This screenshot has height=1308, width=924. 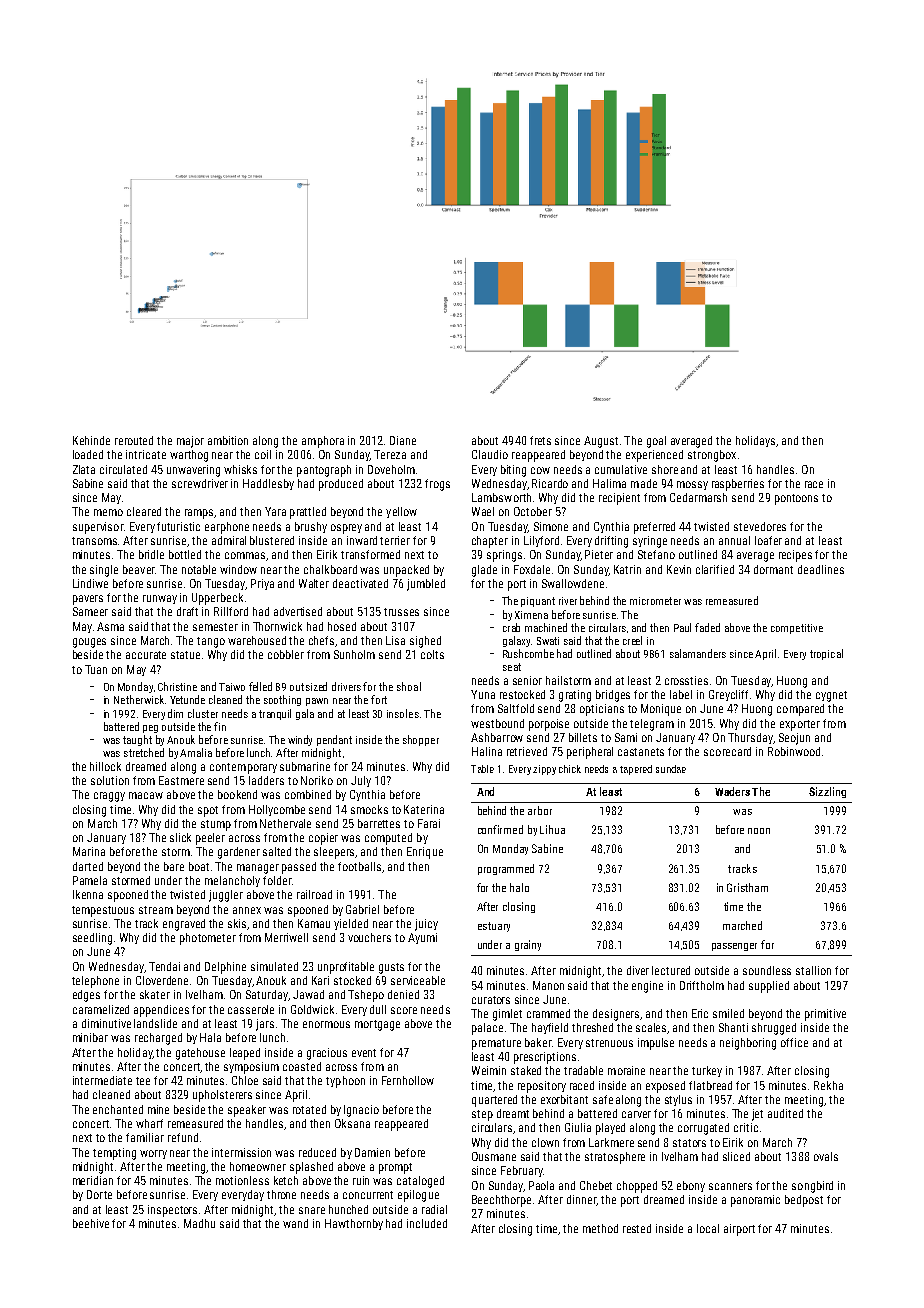 I want to click on Sizzling, so click(x=827, y=792).
